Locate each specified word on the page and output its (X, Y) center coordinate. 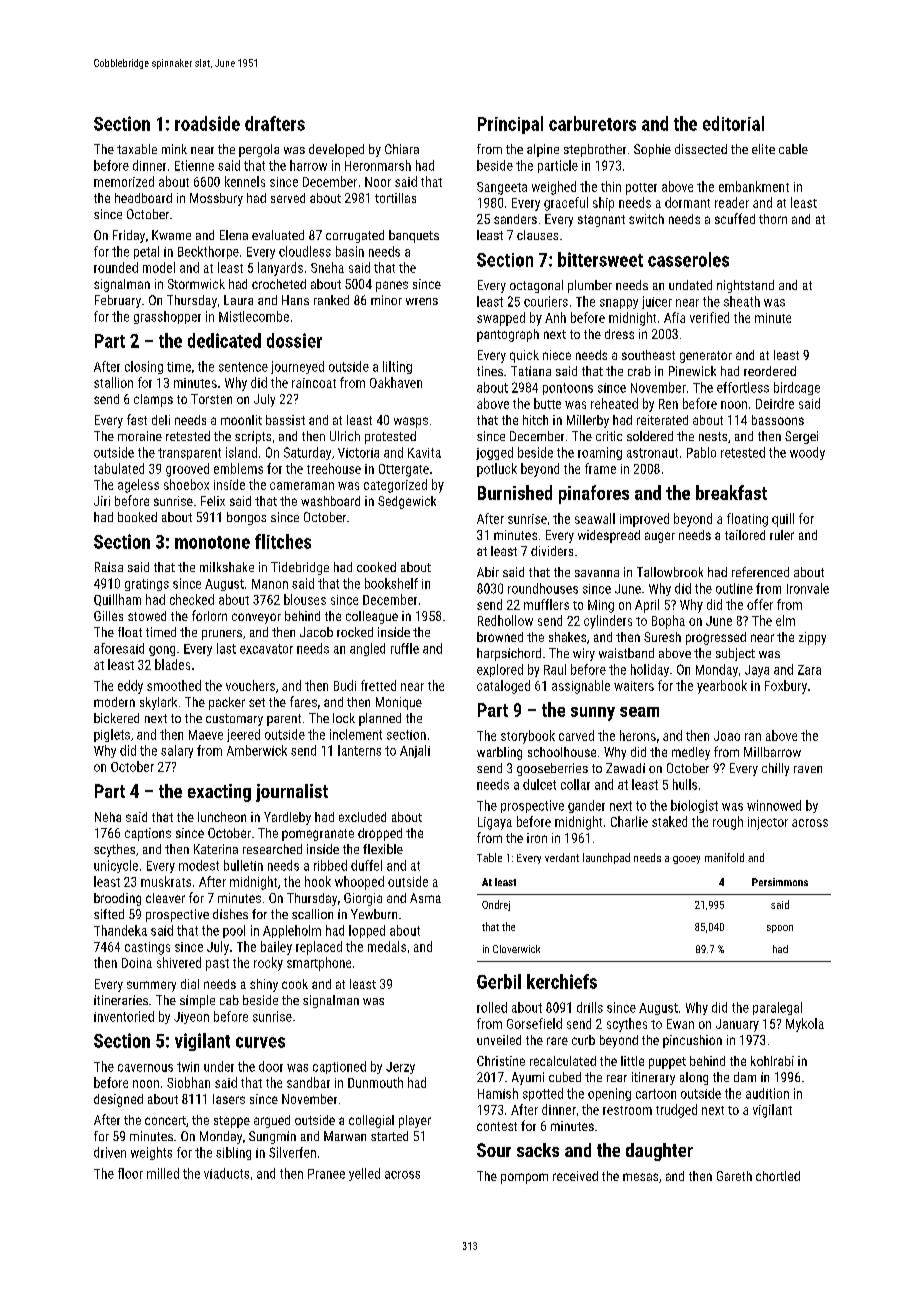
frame (600, 468)
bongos (246, 518)
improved (644, 520)
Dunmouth (375, 1082)
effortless (743, 387)
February (118, 301)
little (632, 1061)
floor (130, 1173)
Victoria (358, 453)
